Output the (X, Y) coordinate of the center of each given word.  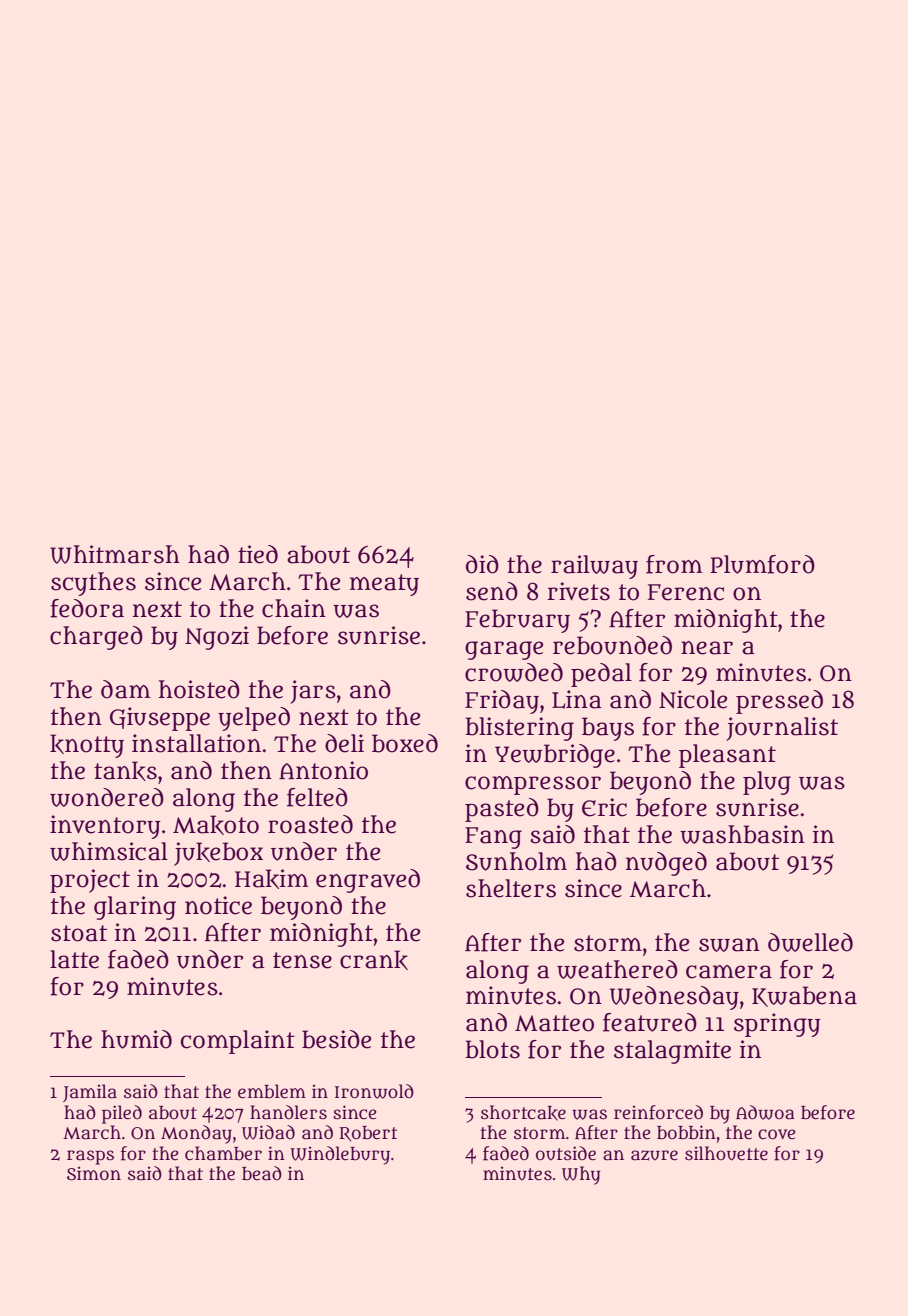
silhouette (726, 1153)
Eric (604, 807)
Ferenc (686, 592)
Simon (94, 1174)
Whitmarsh (115, 554)
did (482, 564)
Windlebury (340, 1155)
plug (767, 783)
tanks (125, 771)
